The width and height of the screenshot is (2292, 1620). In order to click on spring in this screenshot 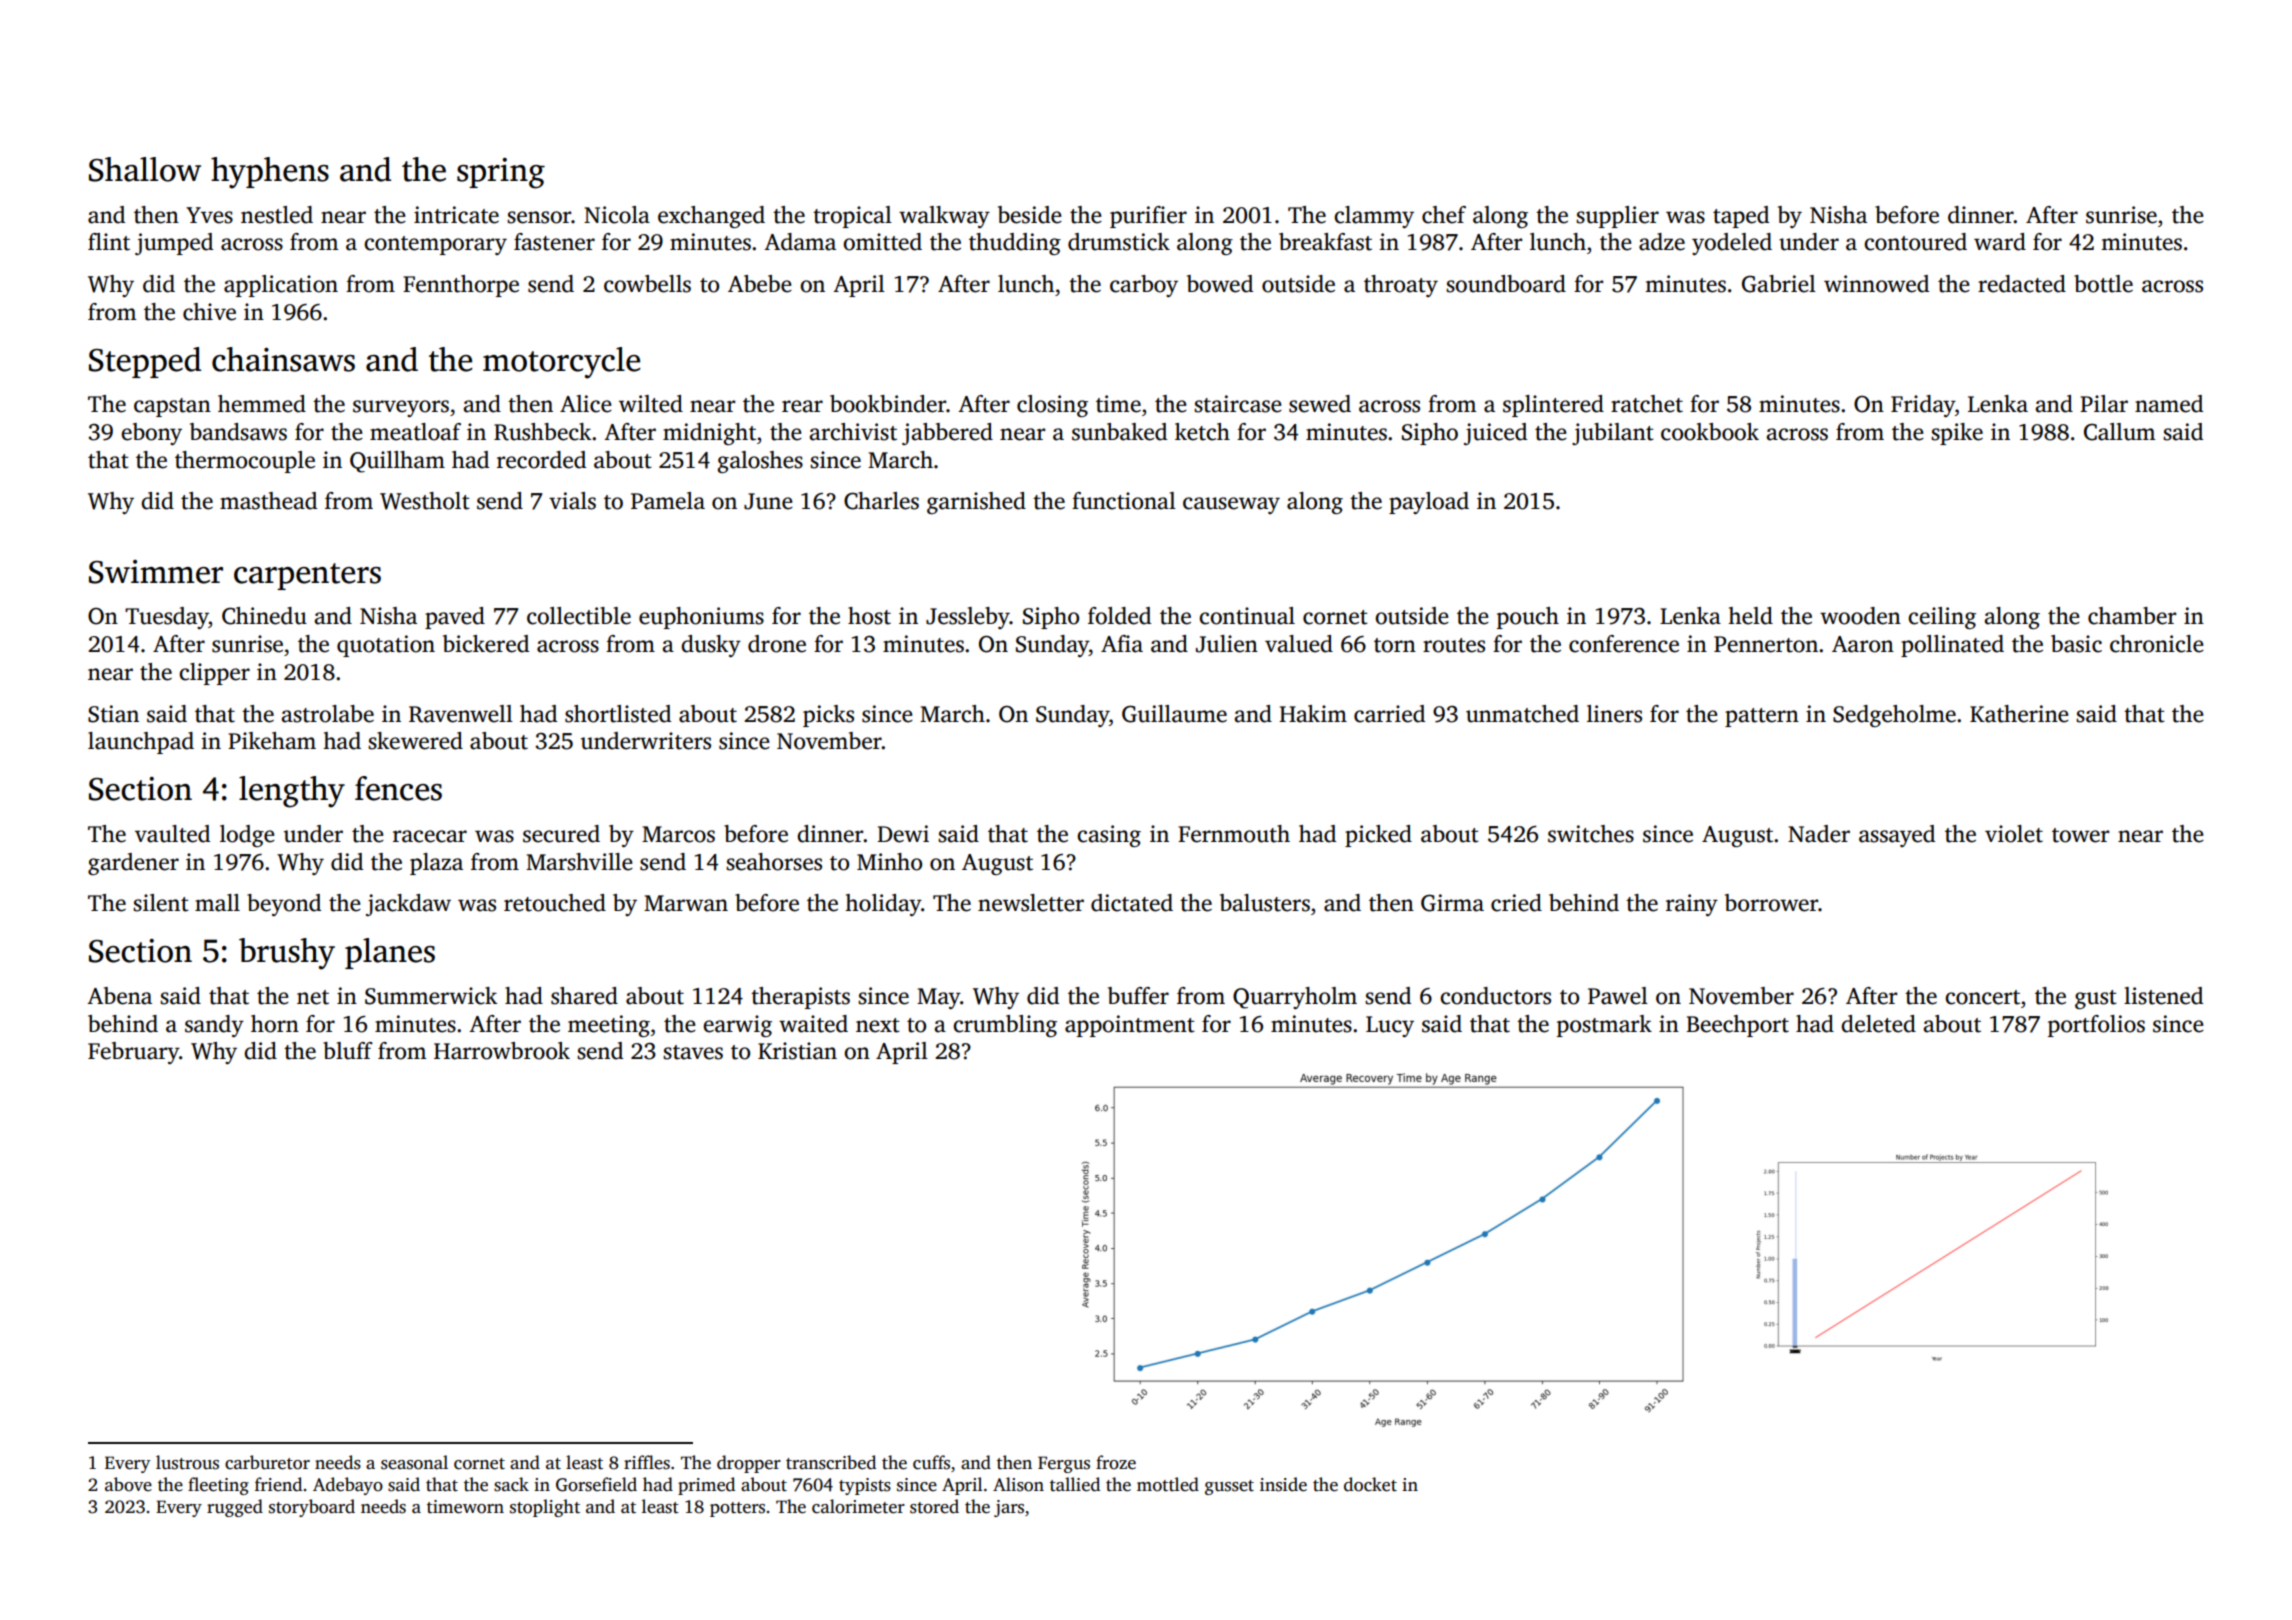, I will do `click(501, 173)`.
